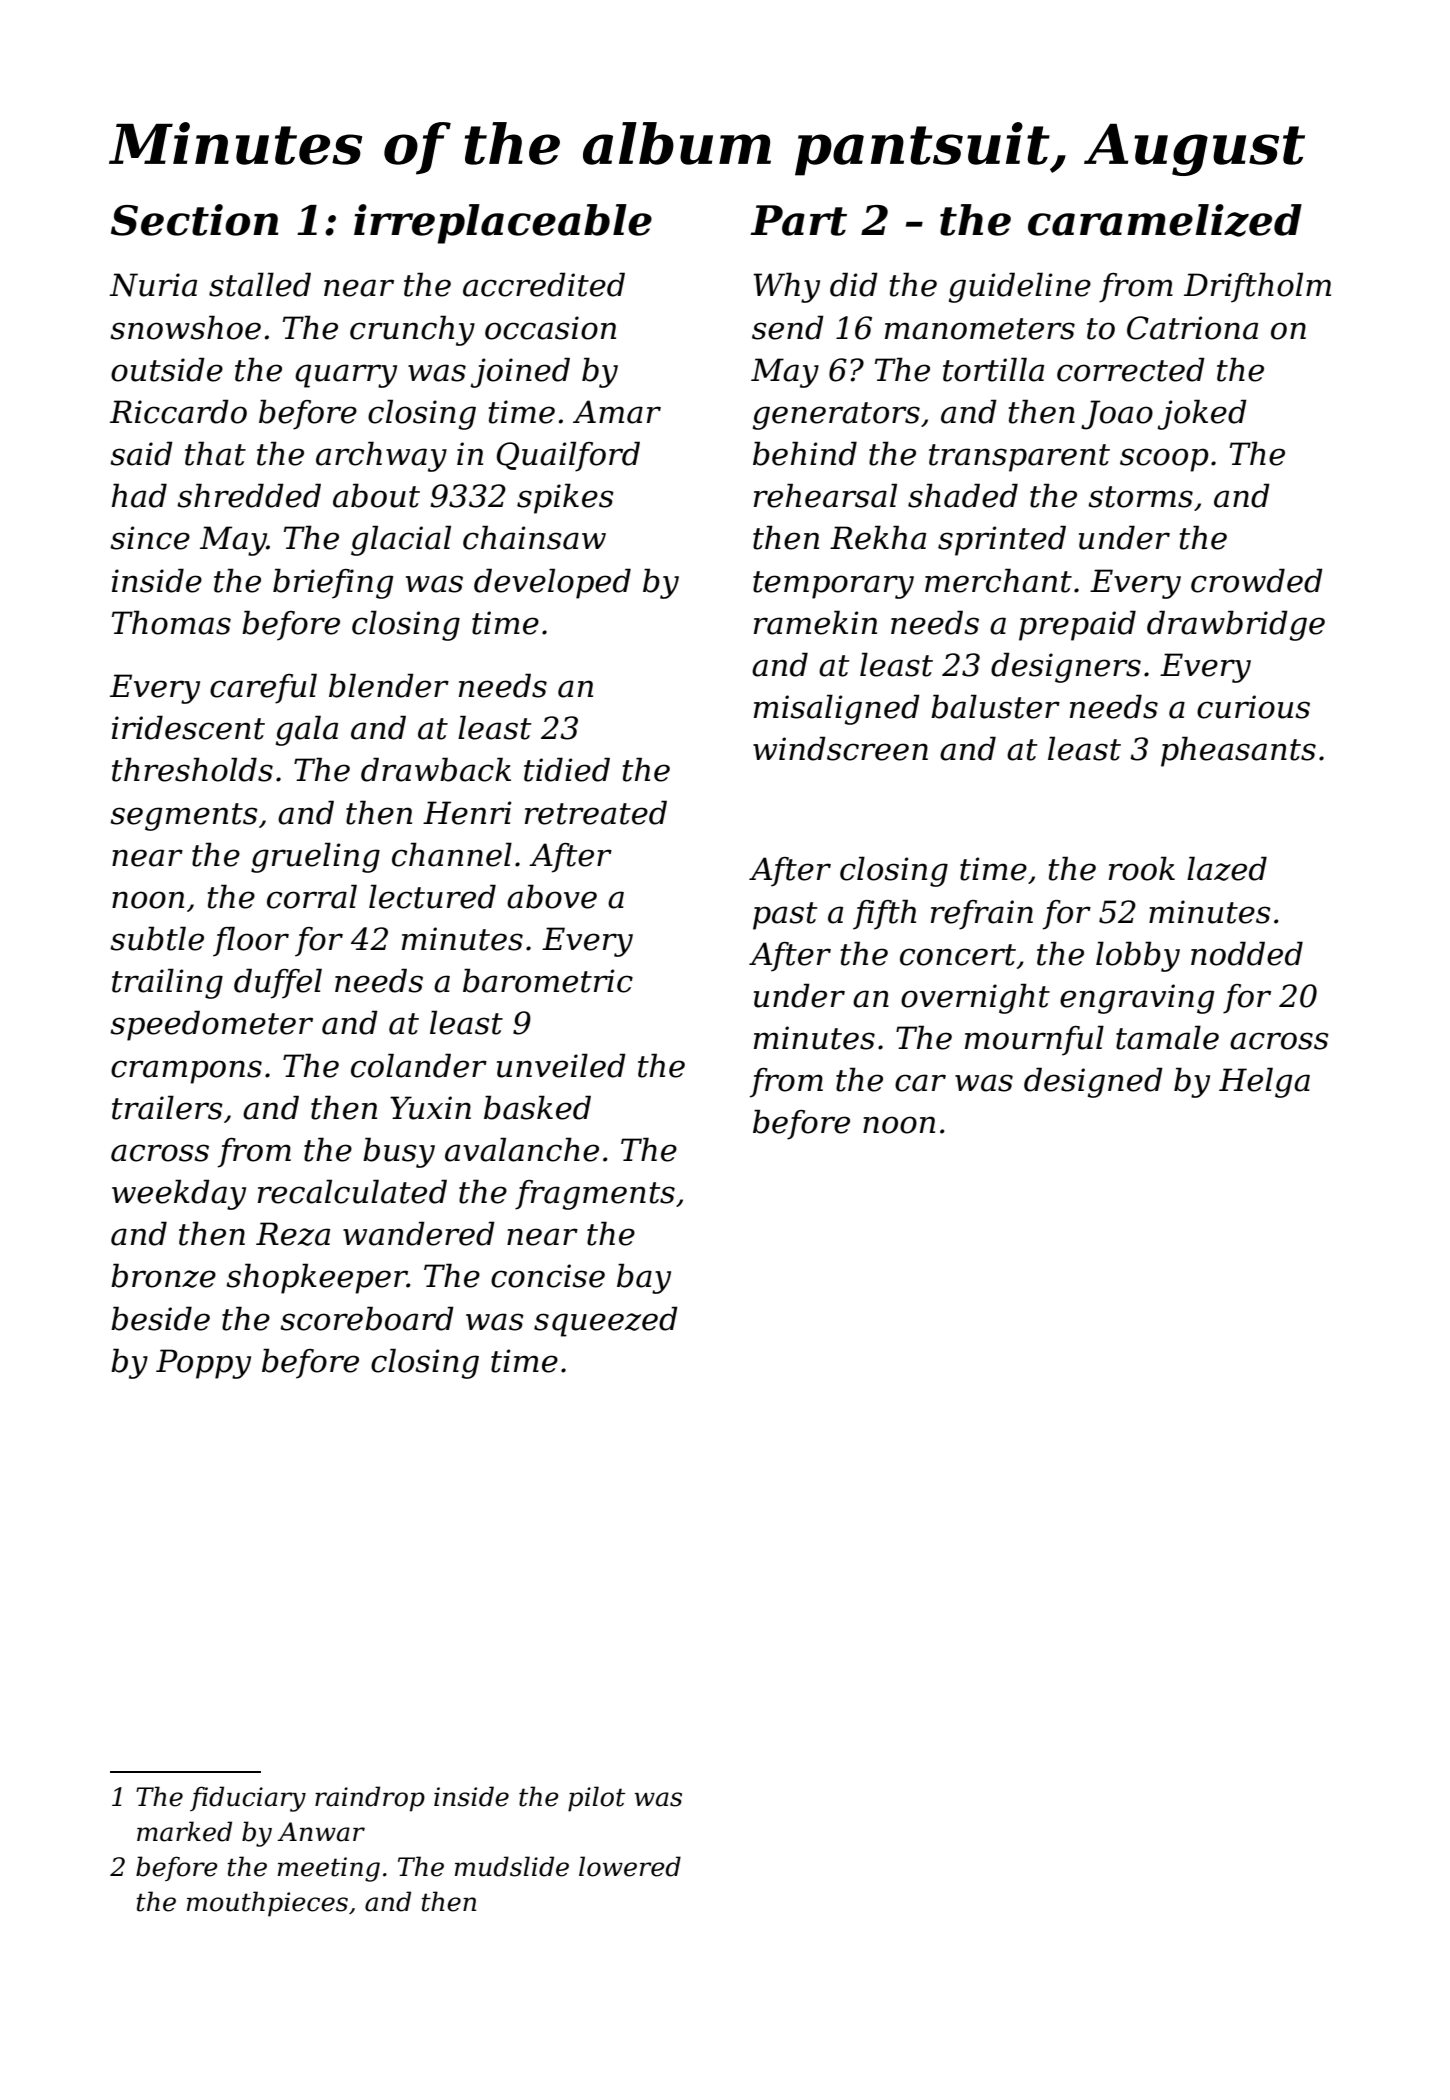 The image size is (1450, 2100). Describe the element at coordinates (1264, 1082) in the image. I see `Helga` at that location.
